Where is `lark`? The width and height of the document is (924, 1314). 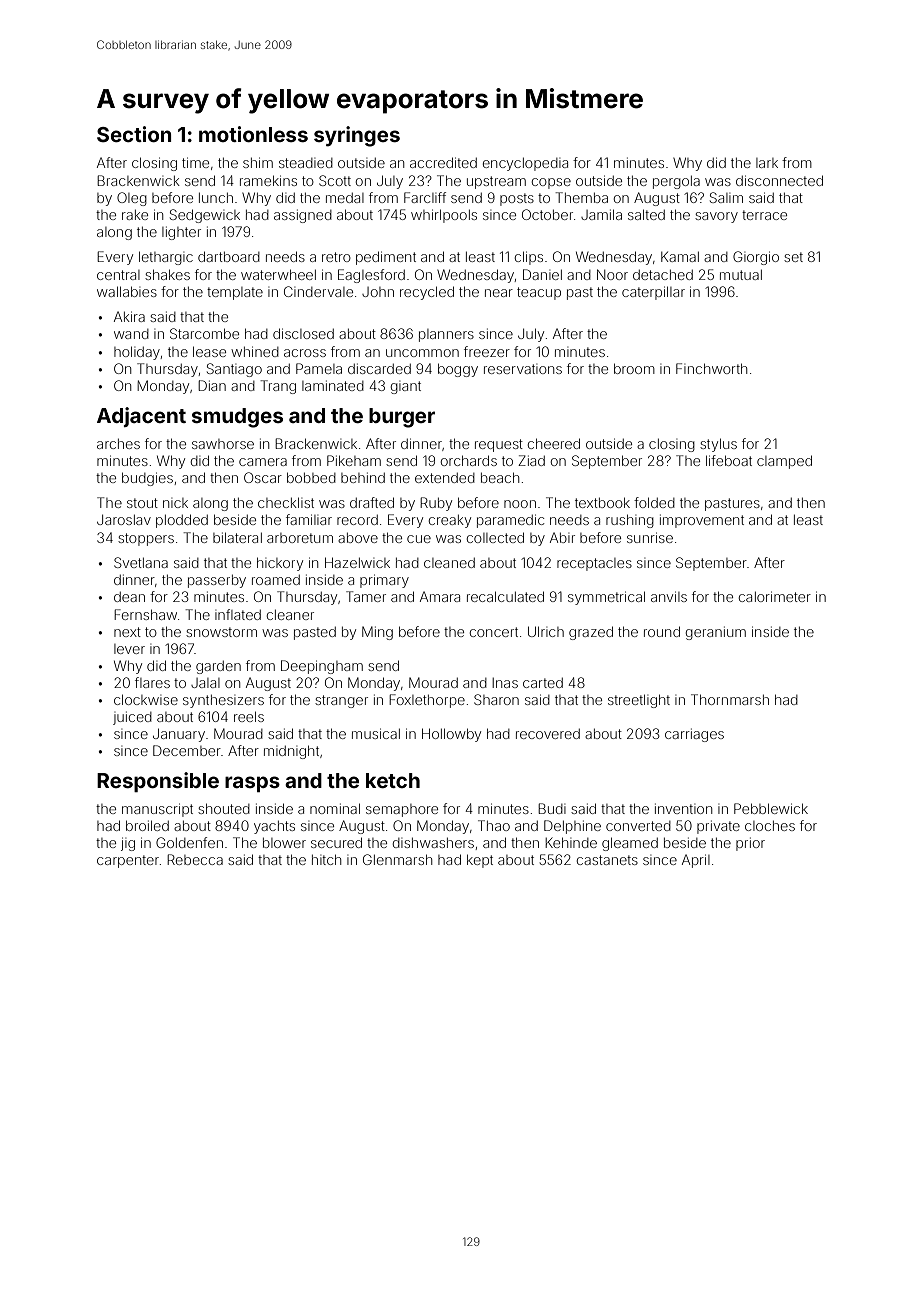 lark is located at coordinates (767, 163).
